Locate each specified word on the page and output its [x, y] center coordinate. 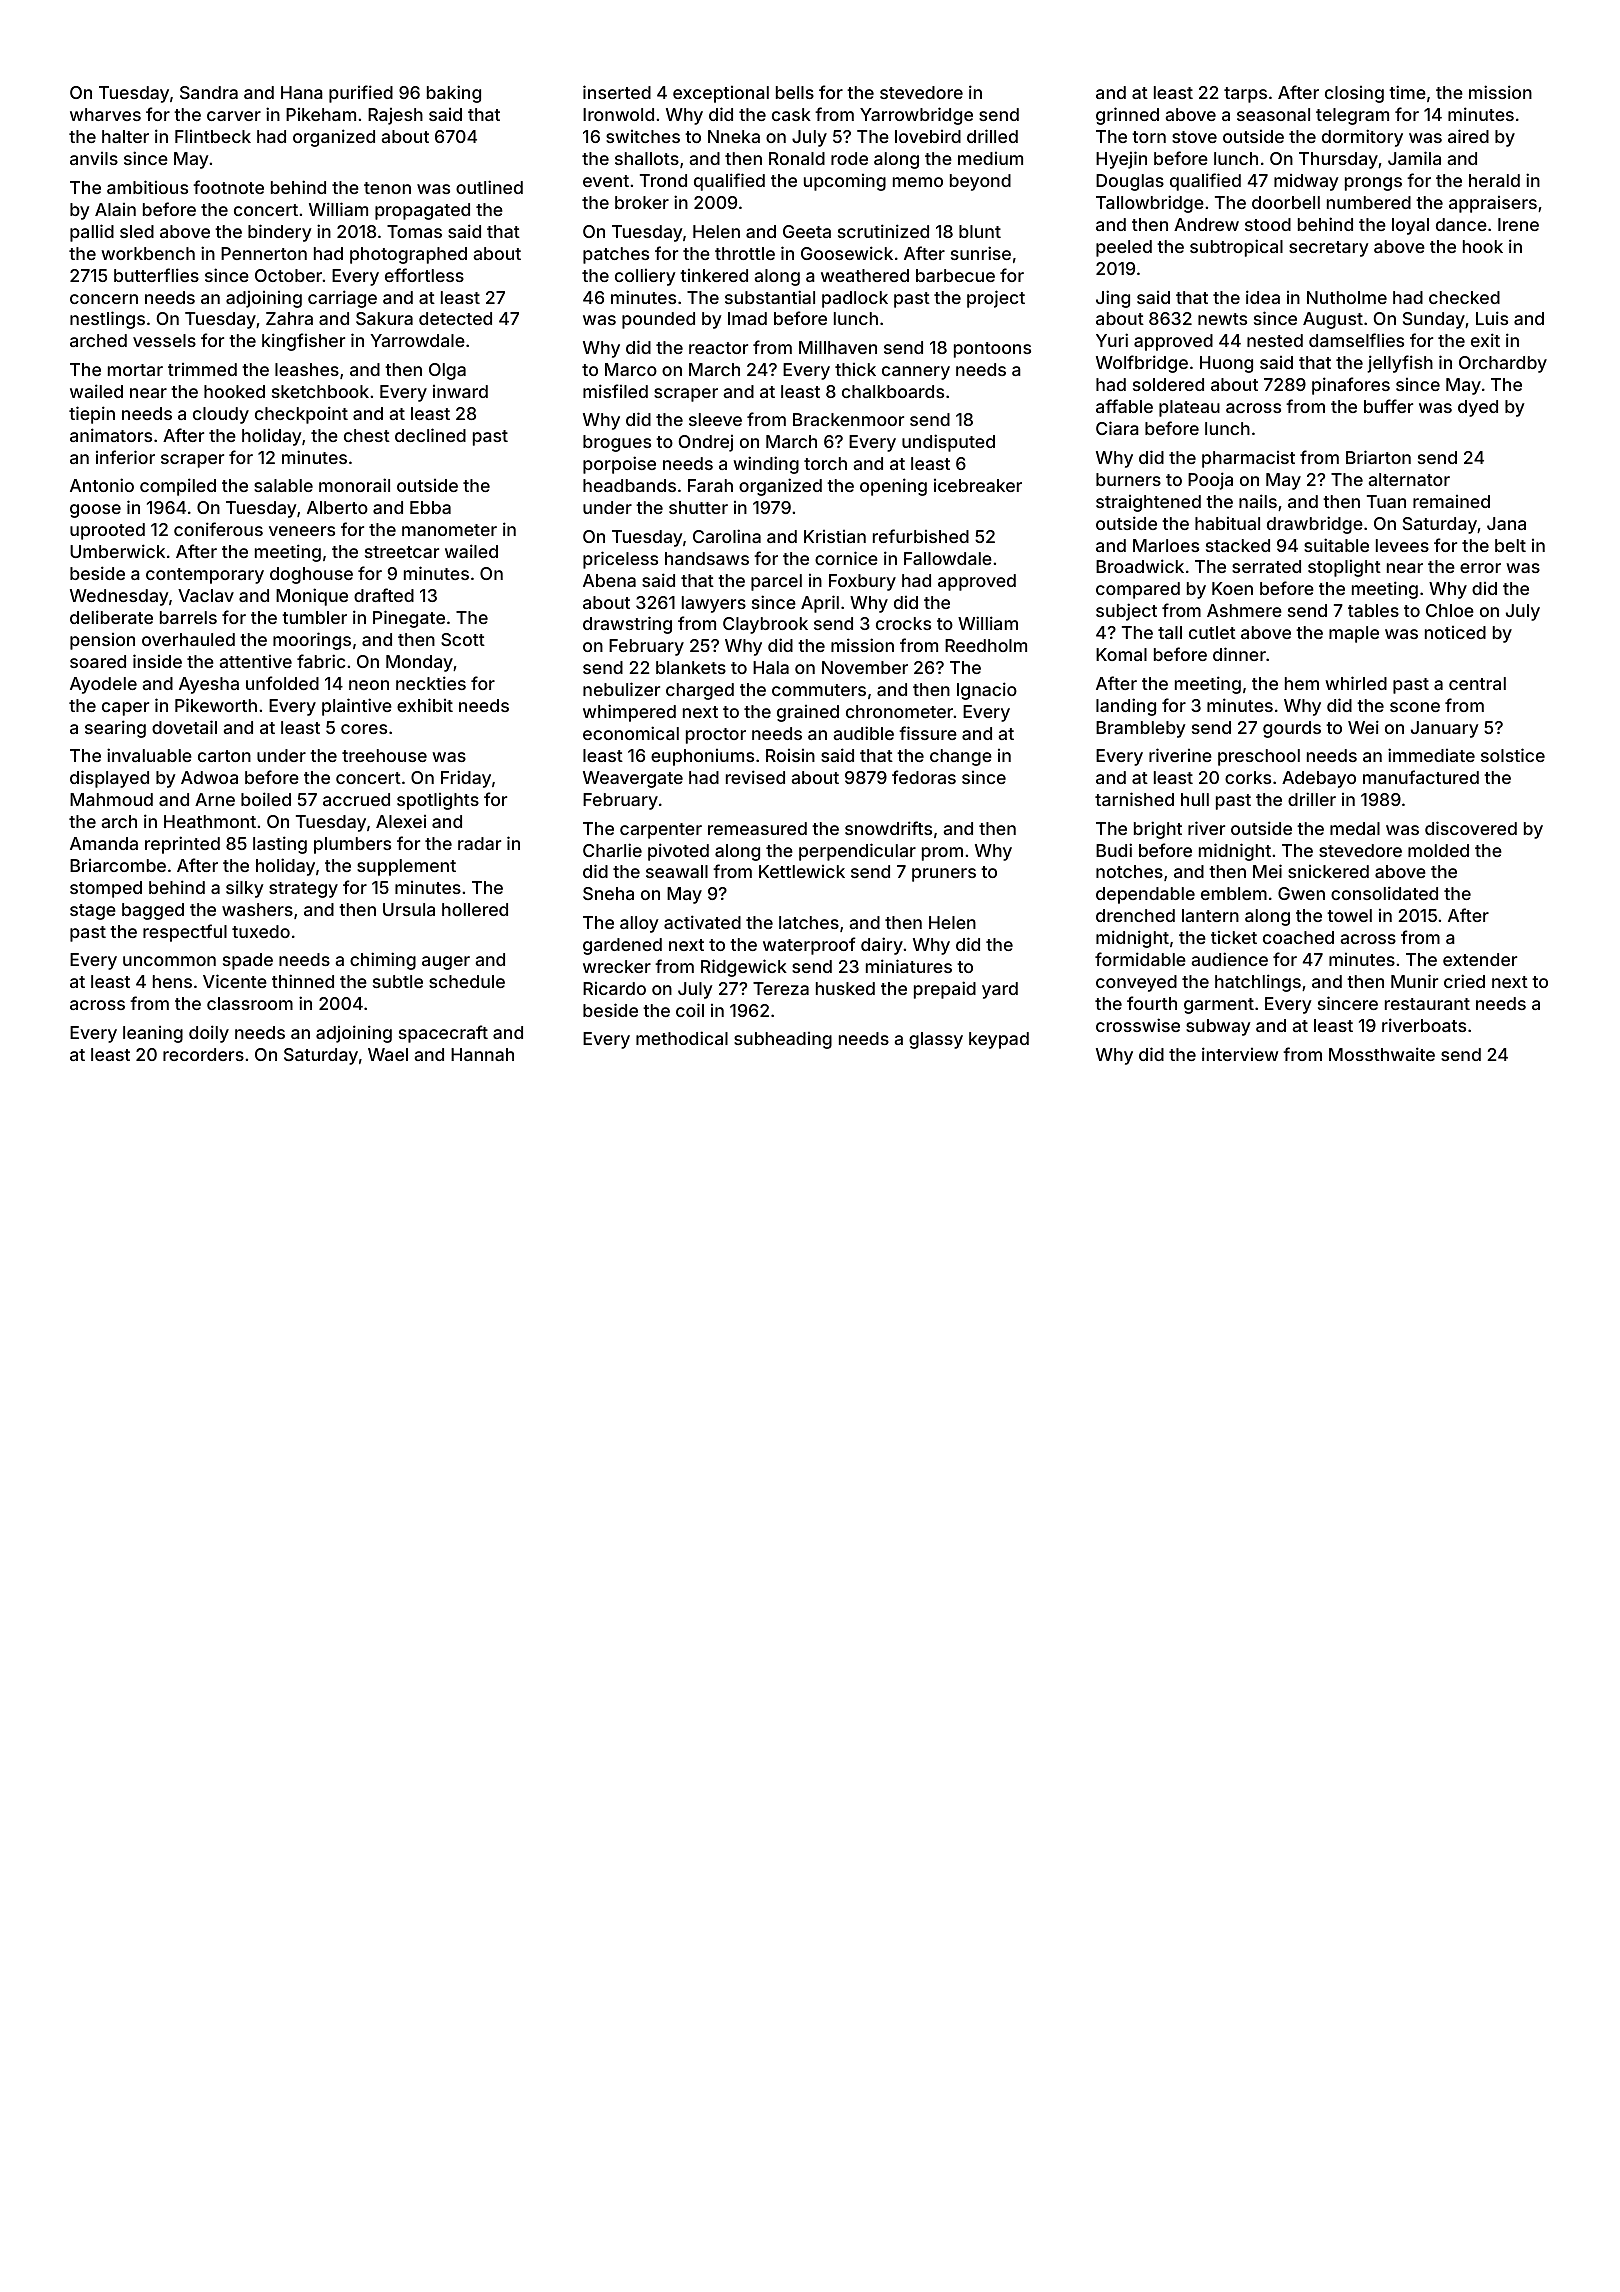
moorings [312, 641]
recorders [203, 1054]
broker [642, 202]
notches [1129, 871]
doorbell [1286, 202]
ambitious [147, 187]
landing [1126, 707]
